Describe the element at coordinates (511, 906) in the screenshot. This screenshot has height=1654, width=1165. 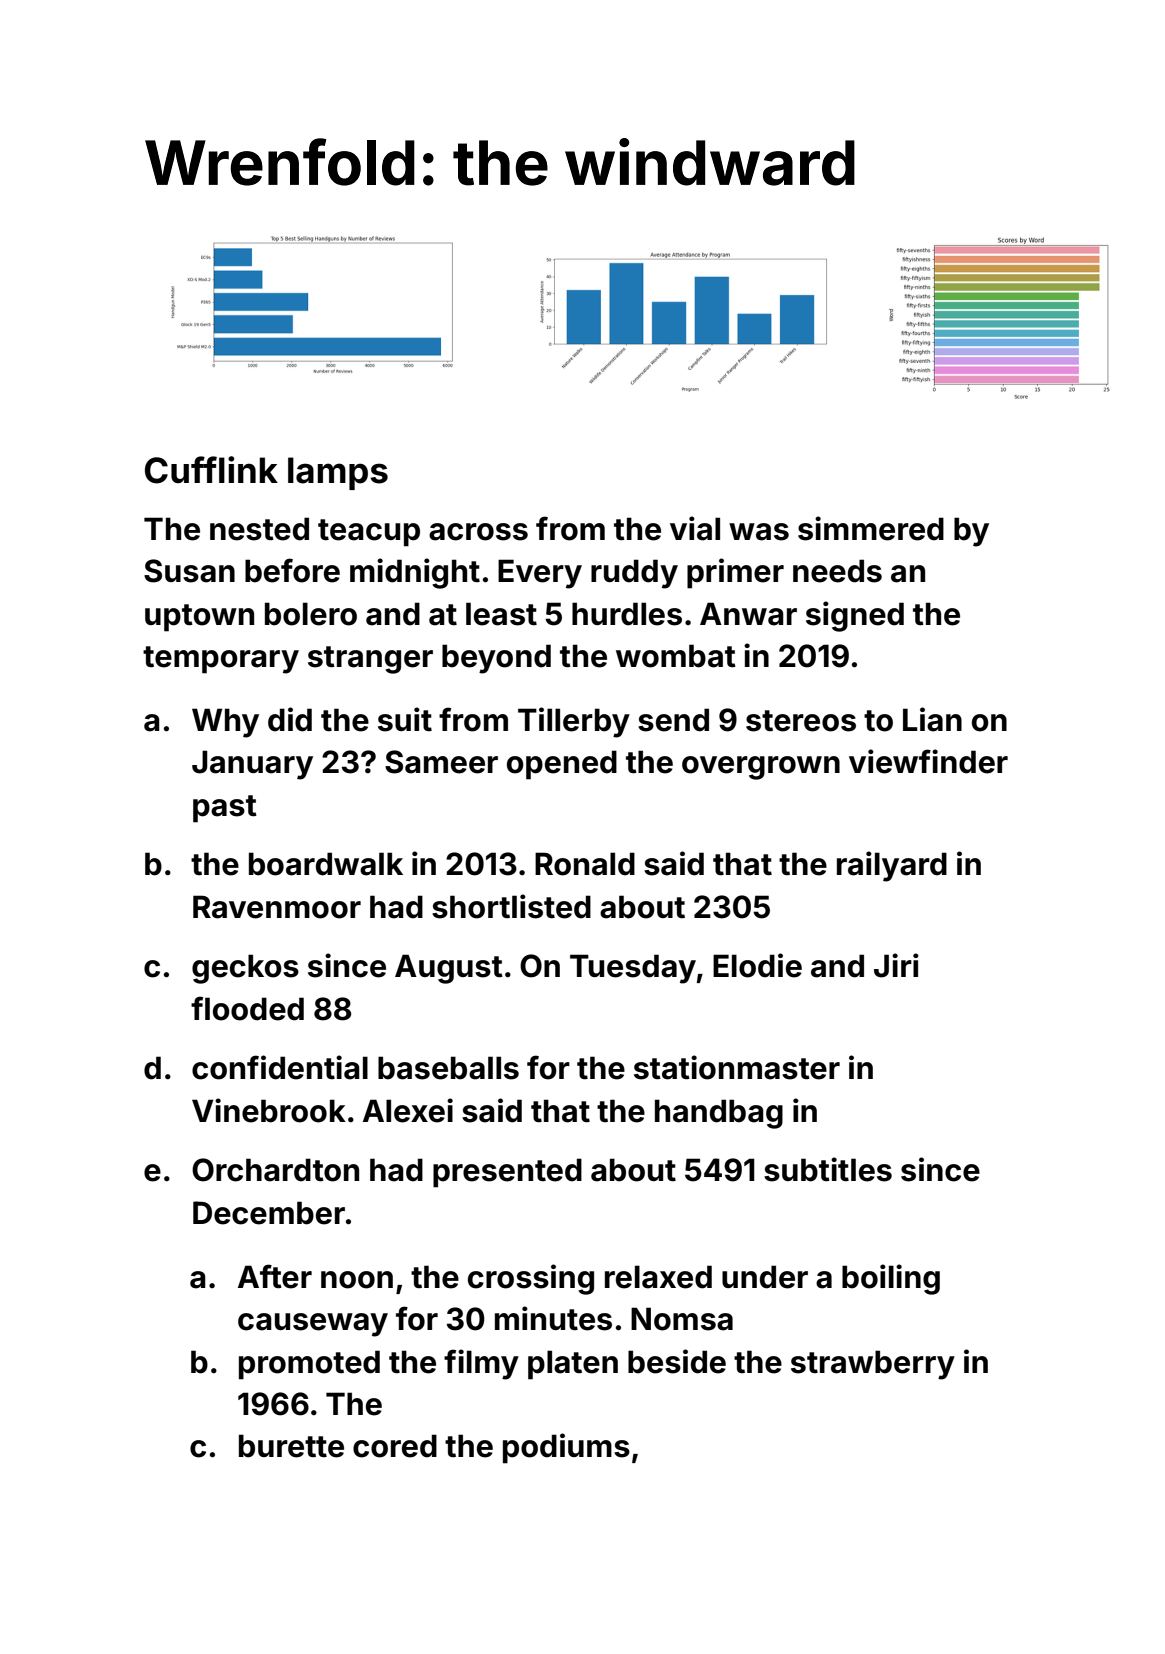
I see `shortlisted` at that location.
